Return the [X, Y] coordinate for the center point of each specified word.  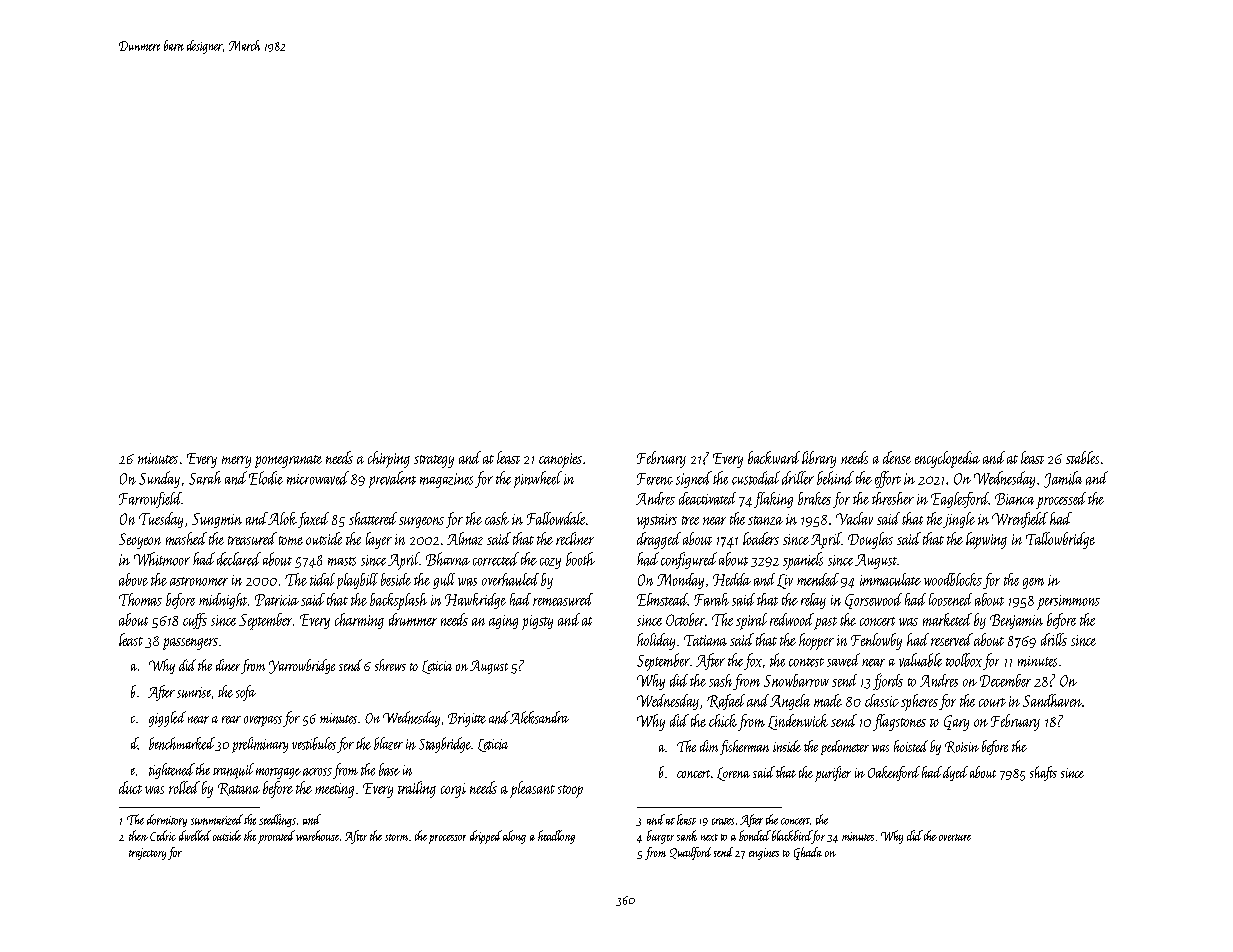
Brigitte [467, 720]
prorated [276, 837]
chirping [389, 459]
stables [1082, 457]
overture [955, 837]
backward [774, 457]
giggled [167, 719]
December [1005, 680]
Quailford [690, 853]
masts [342, 561]
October [685, 619]
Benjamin [1016, 621]
